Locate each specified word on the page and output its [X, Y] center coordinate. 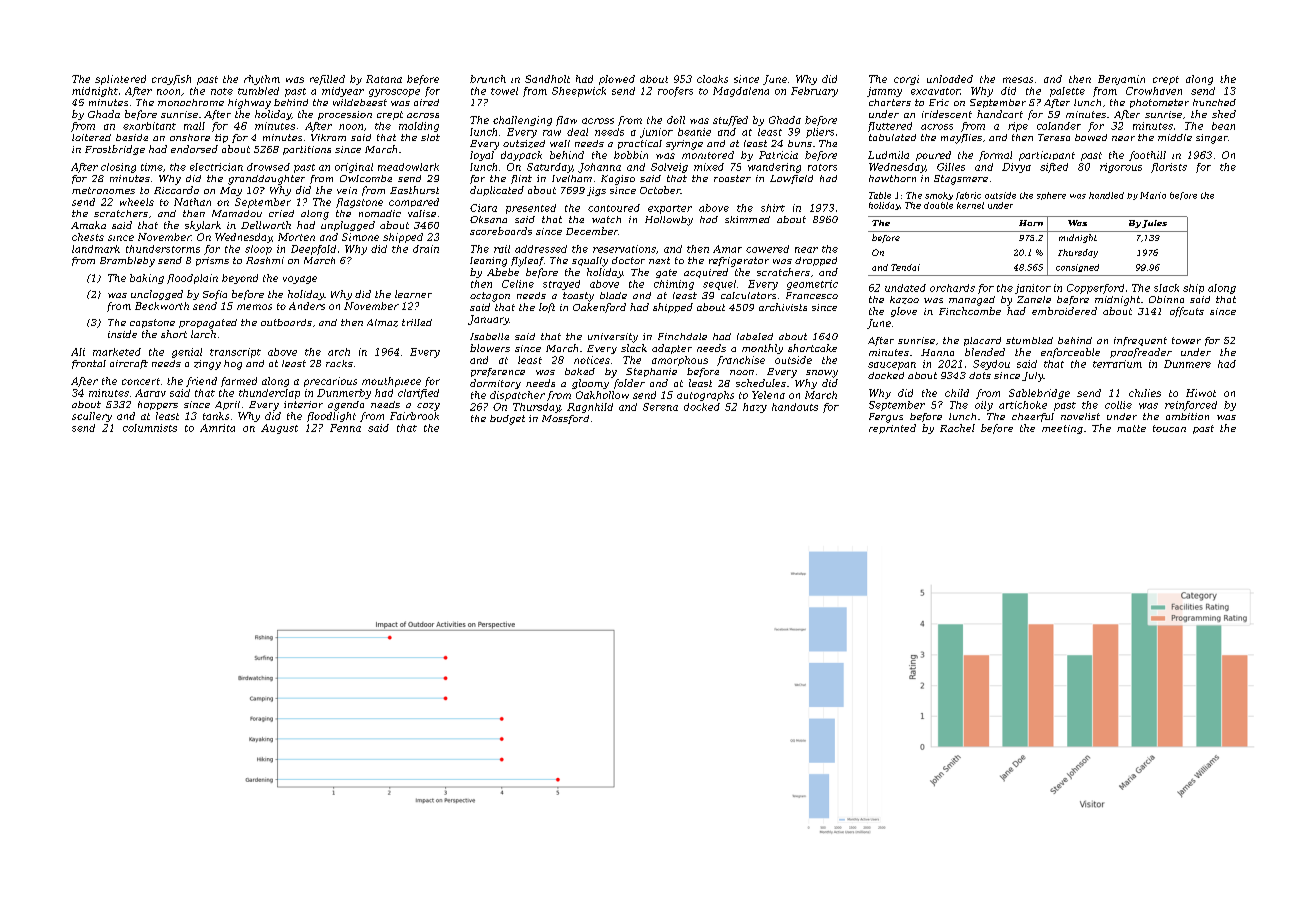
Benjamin [1121, 80]
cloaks [712, 79]
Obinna [1166, 299]
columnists [150, 428]
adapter [672, 349]
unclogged [157, 295]
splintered [120, 80]
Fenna [345, 428]
